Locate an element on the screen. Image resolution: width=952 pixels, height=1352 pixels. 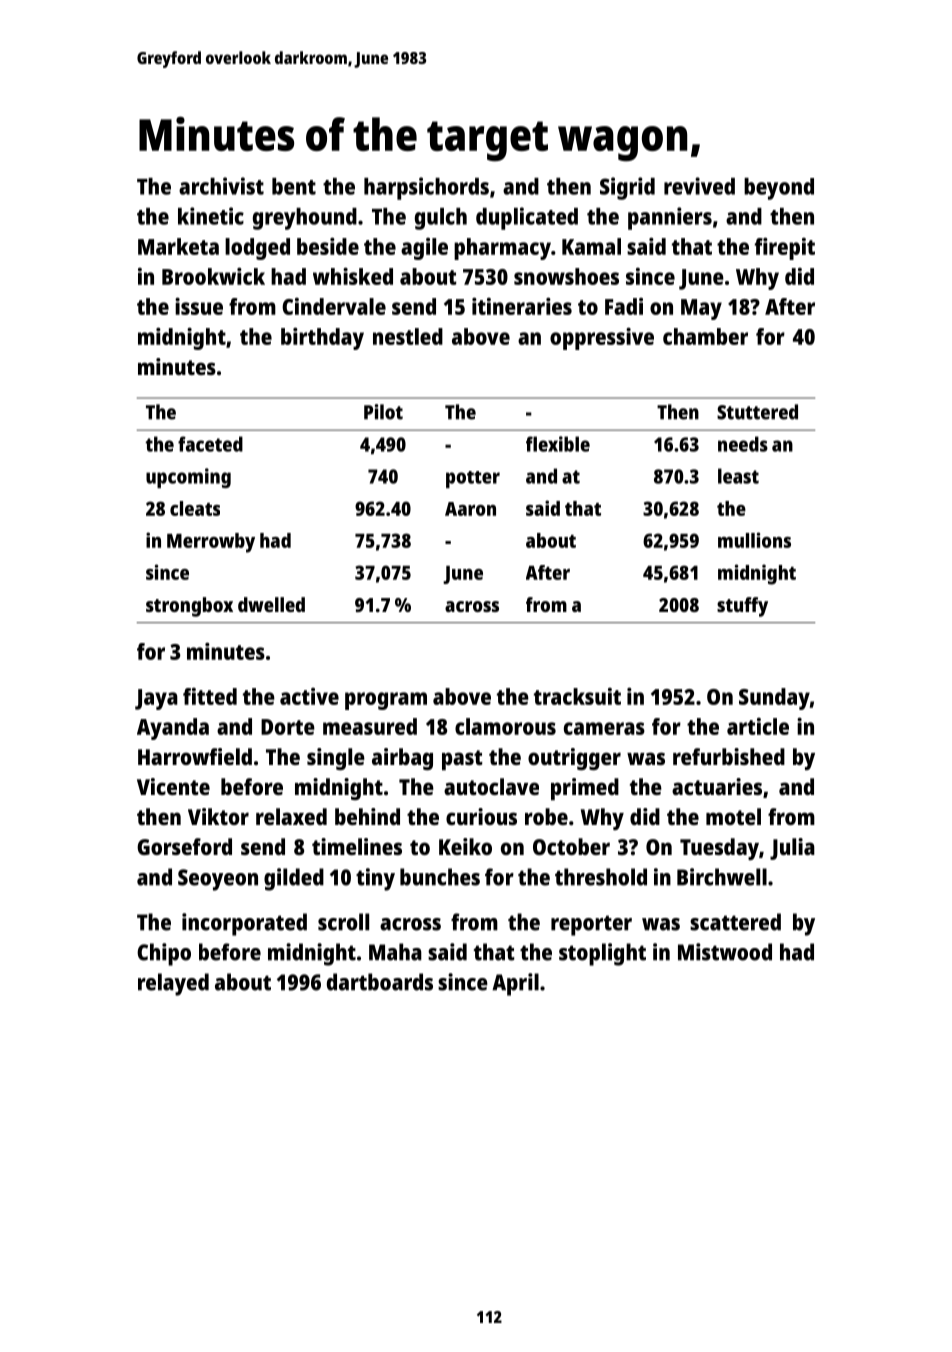
firepit is located at coordinates (785, 249).
